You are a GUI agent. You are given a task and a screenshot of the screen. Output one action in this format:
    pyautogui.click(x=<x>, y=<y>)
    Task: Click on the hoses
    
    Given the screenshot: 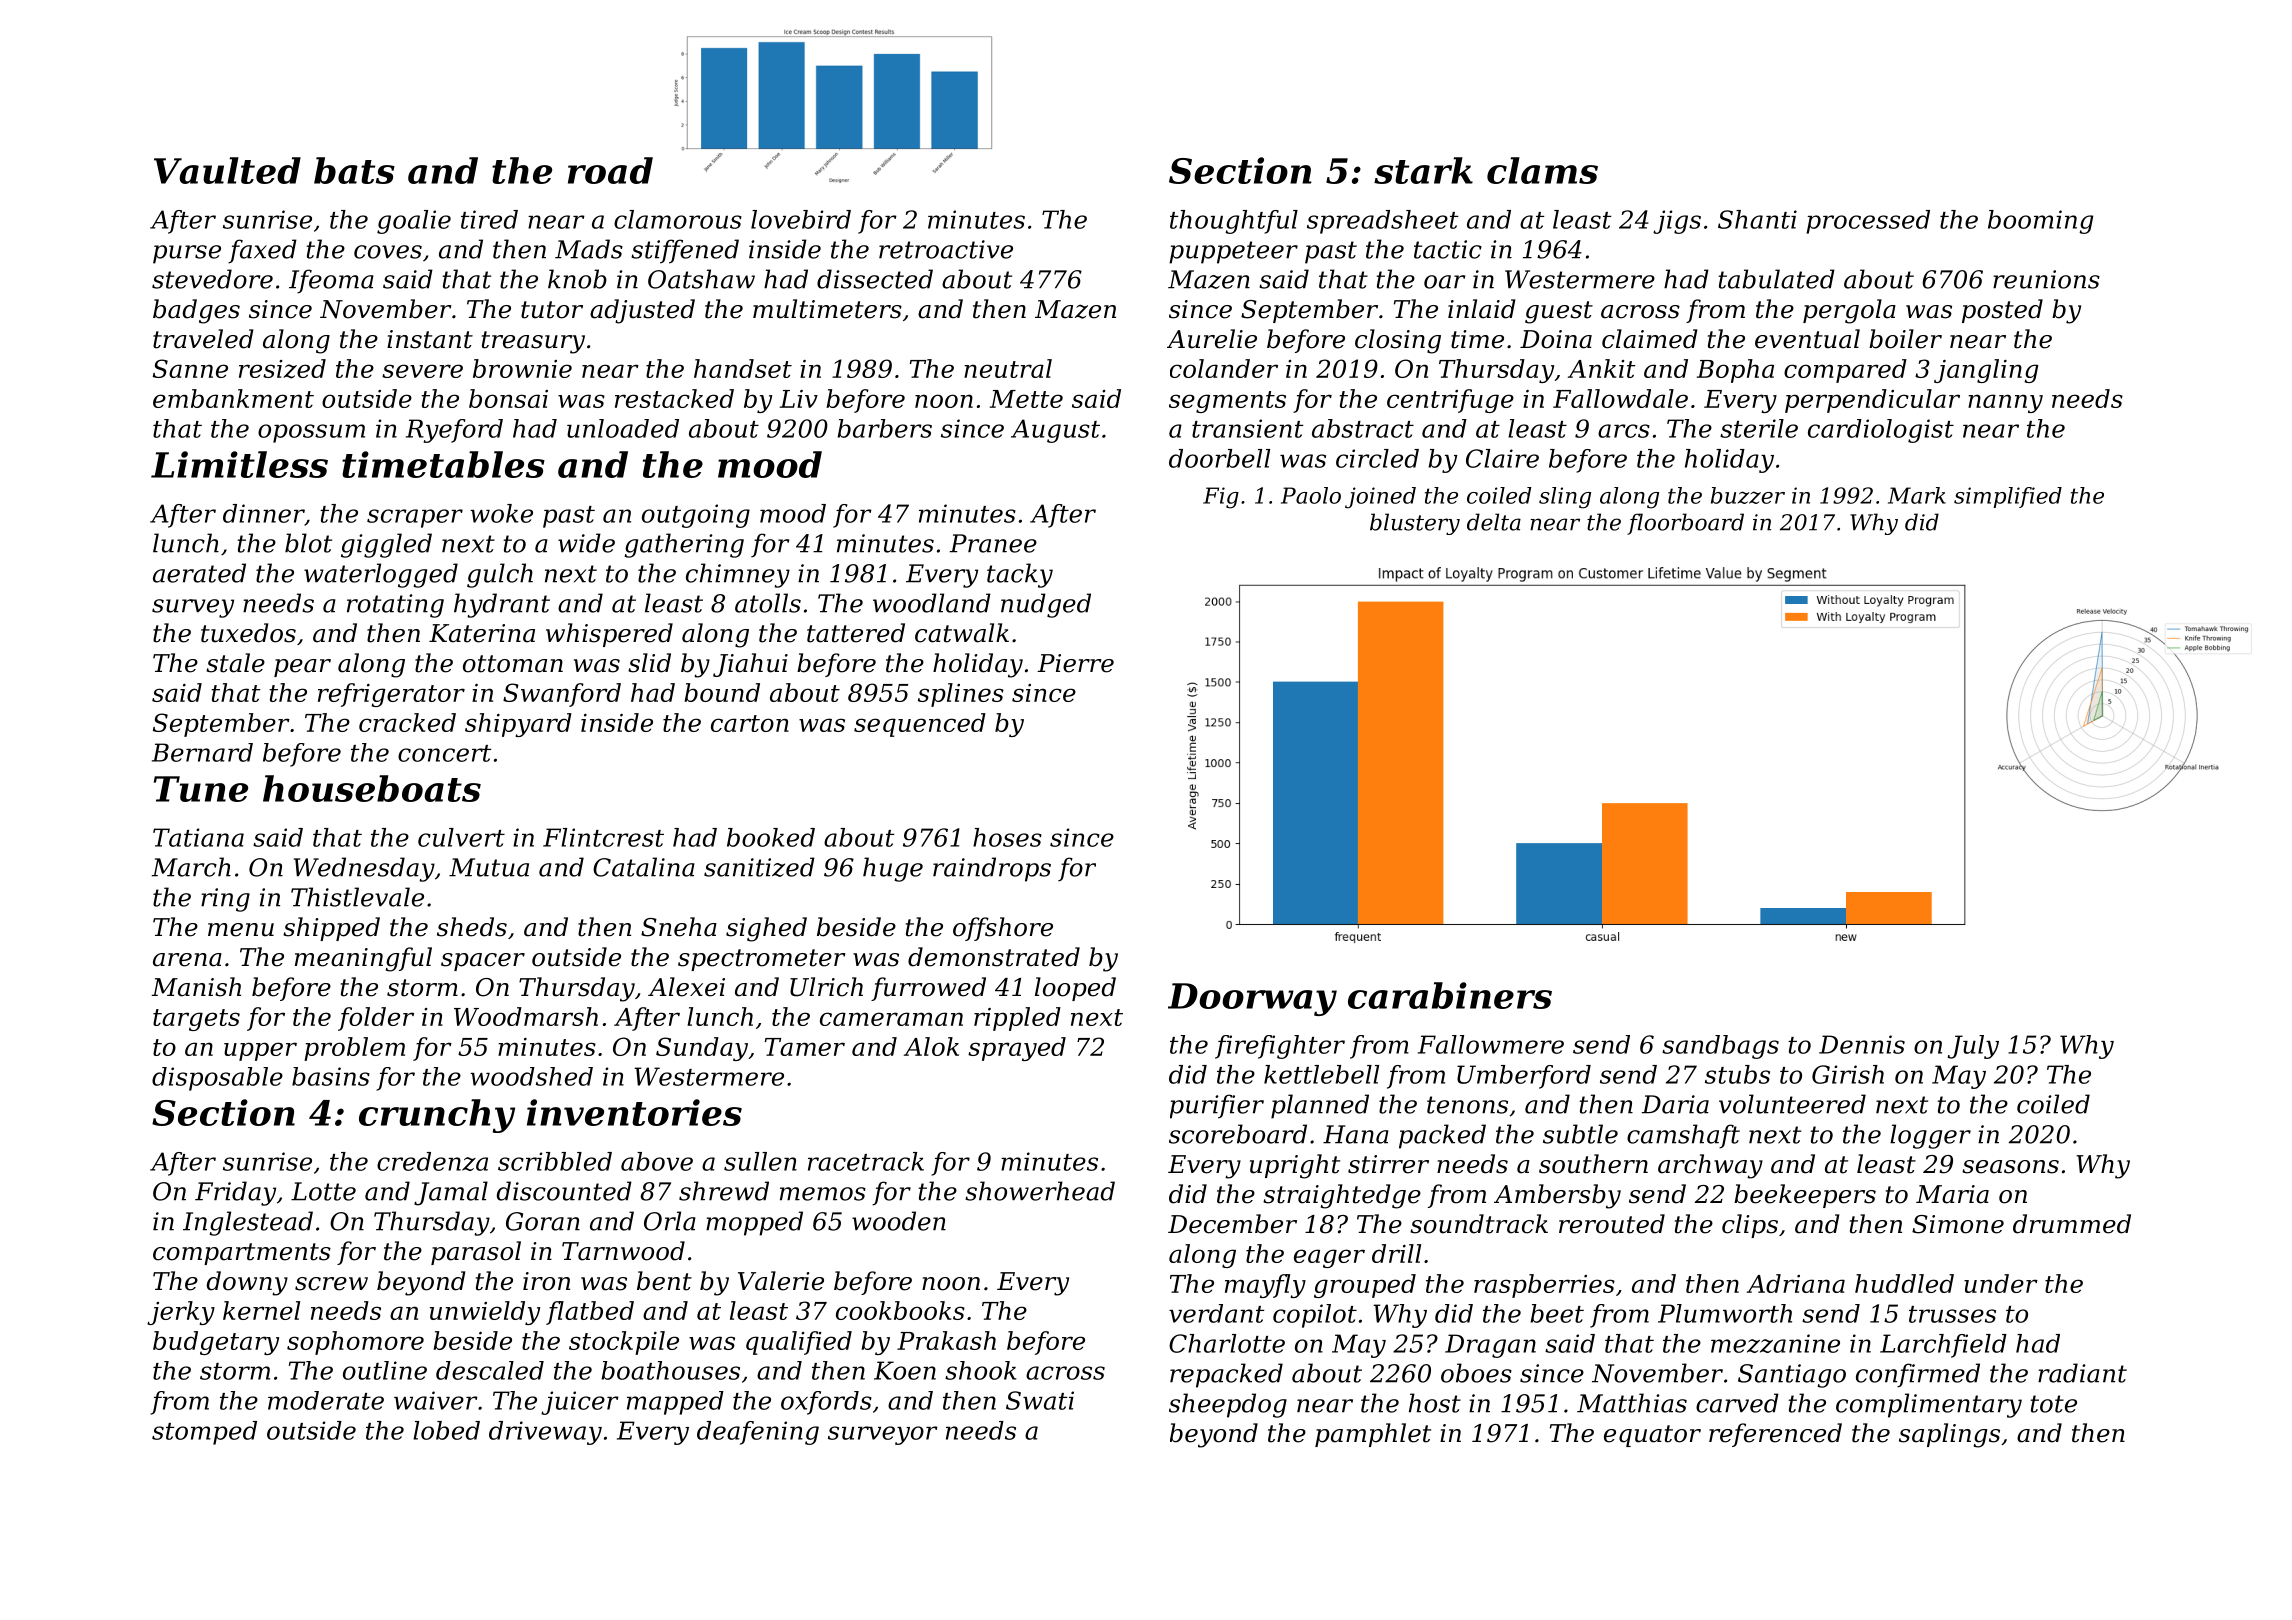 What is the action you would take?
    pyautogui.click(x=1007, y=837)
